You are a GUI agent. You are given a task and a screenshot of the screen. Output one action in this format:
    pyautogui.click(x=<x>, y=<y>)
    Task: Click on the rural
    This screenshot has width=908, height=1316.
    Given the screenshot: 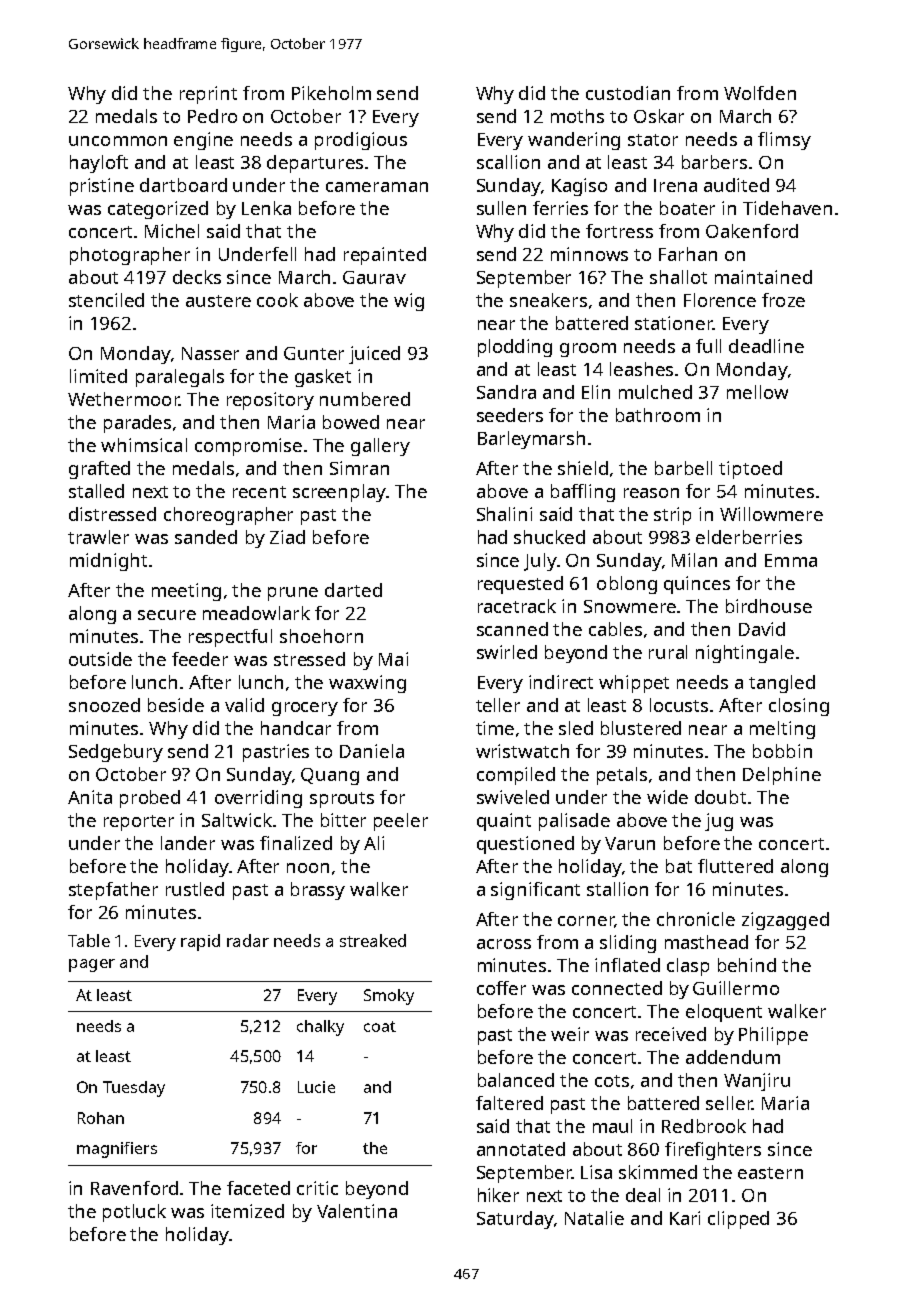 What is the action you would take?
    pyautogui.click(x=668, y=652)
